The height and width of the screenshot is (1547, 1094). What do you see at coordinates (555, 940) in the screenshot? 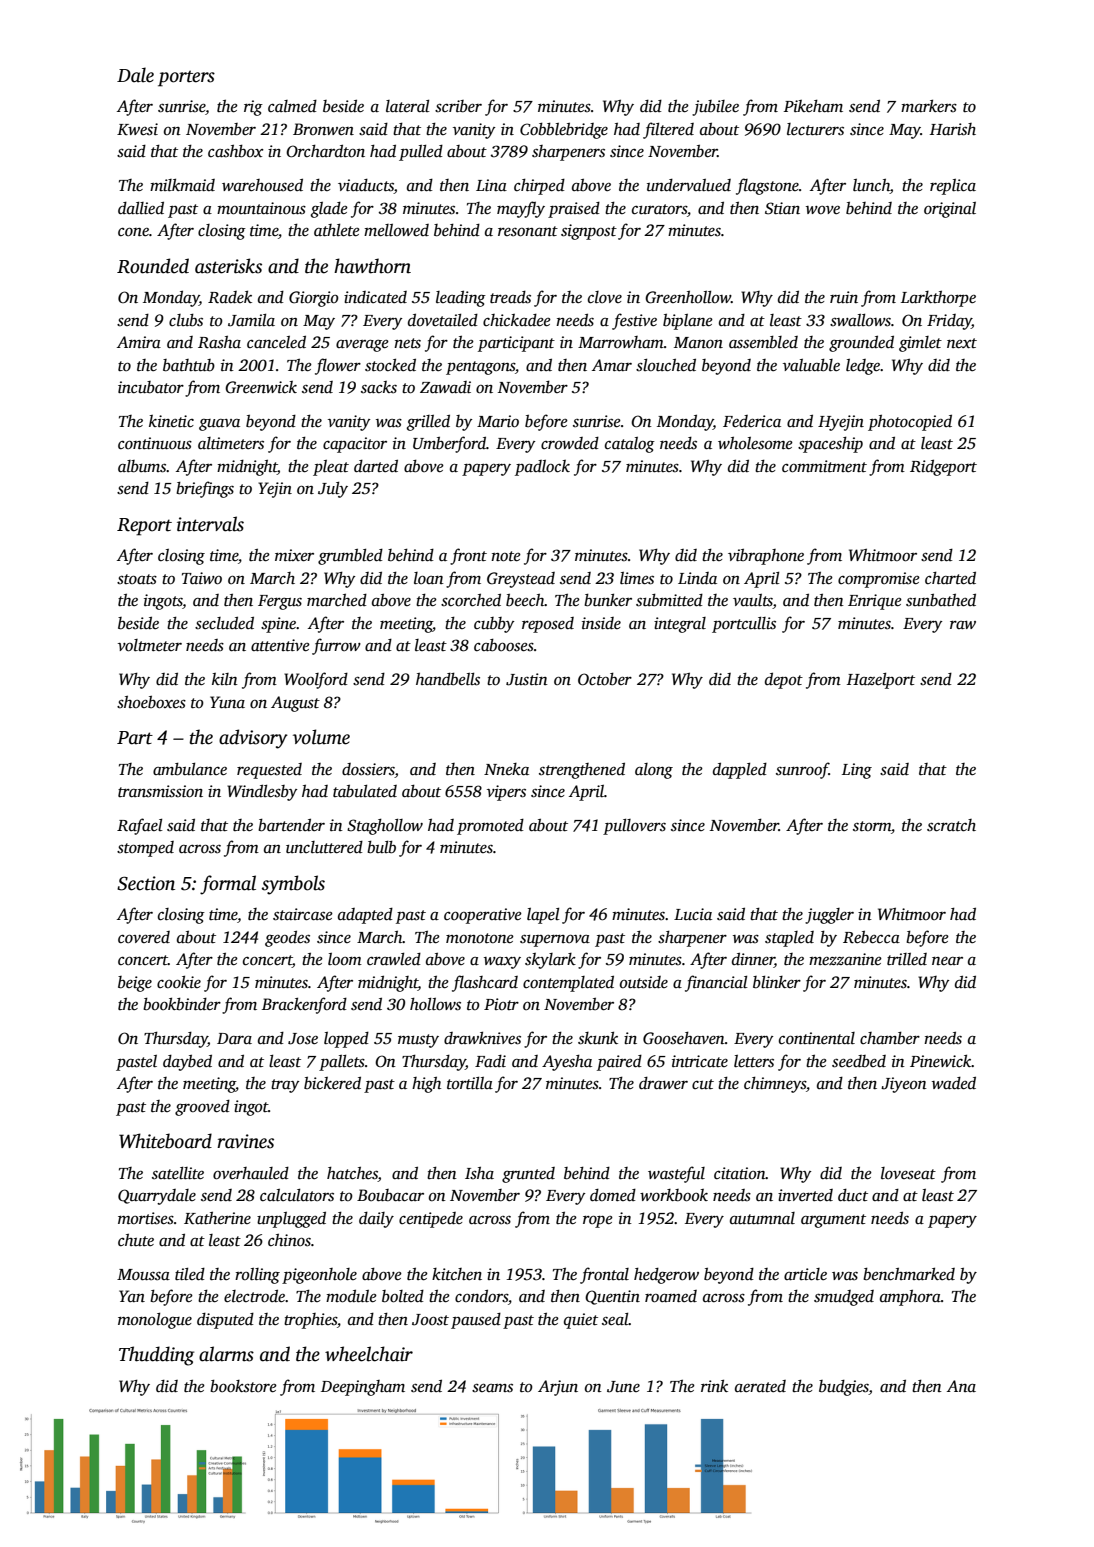
I see `supernova` at bounding box center [555, 940].
